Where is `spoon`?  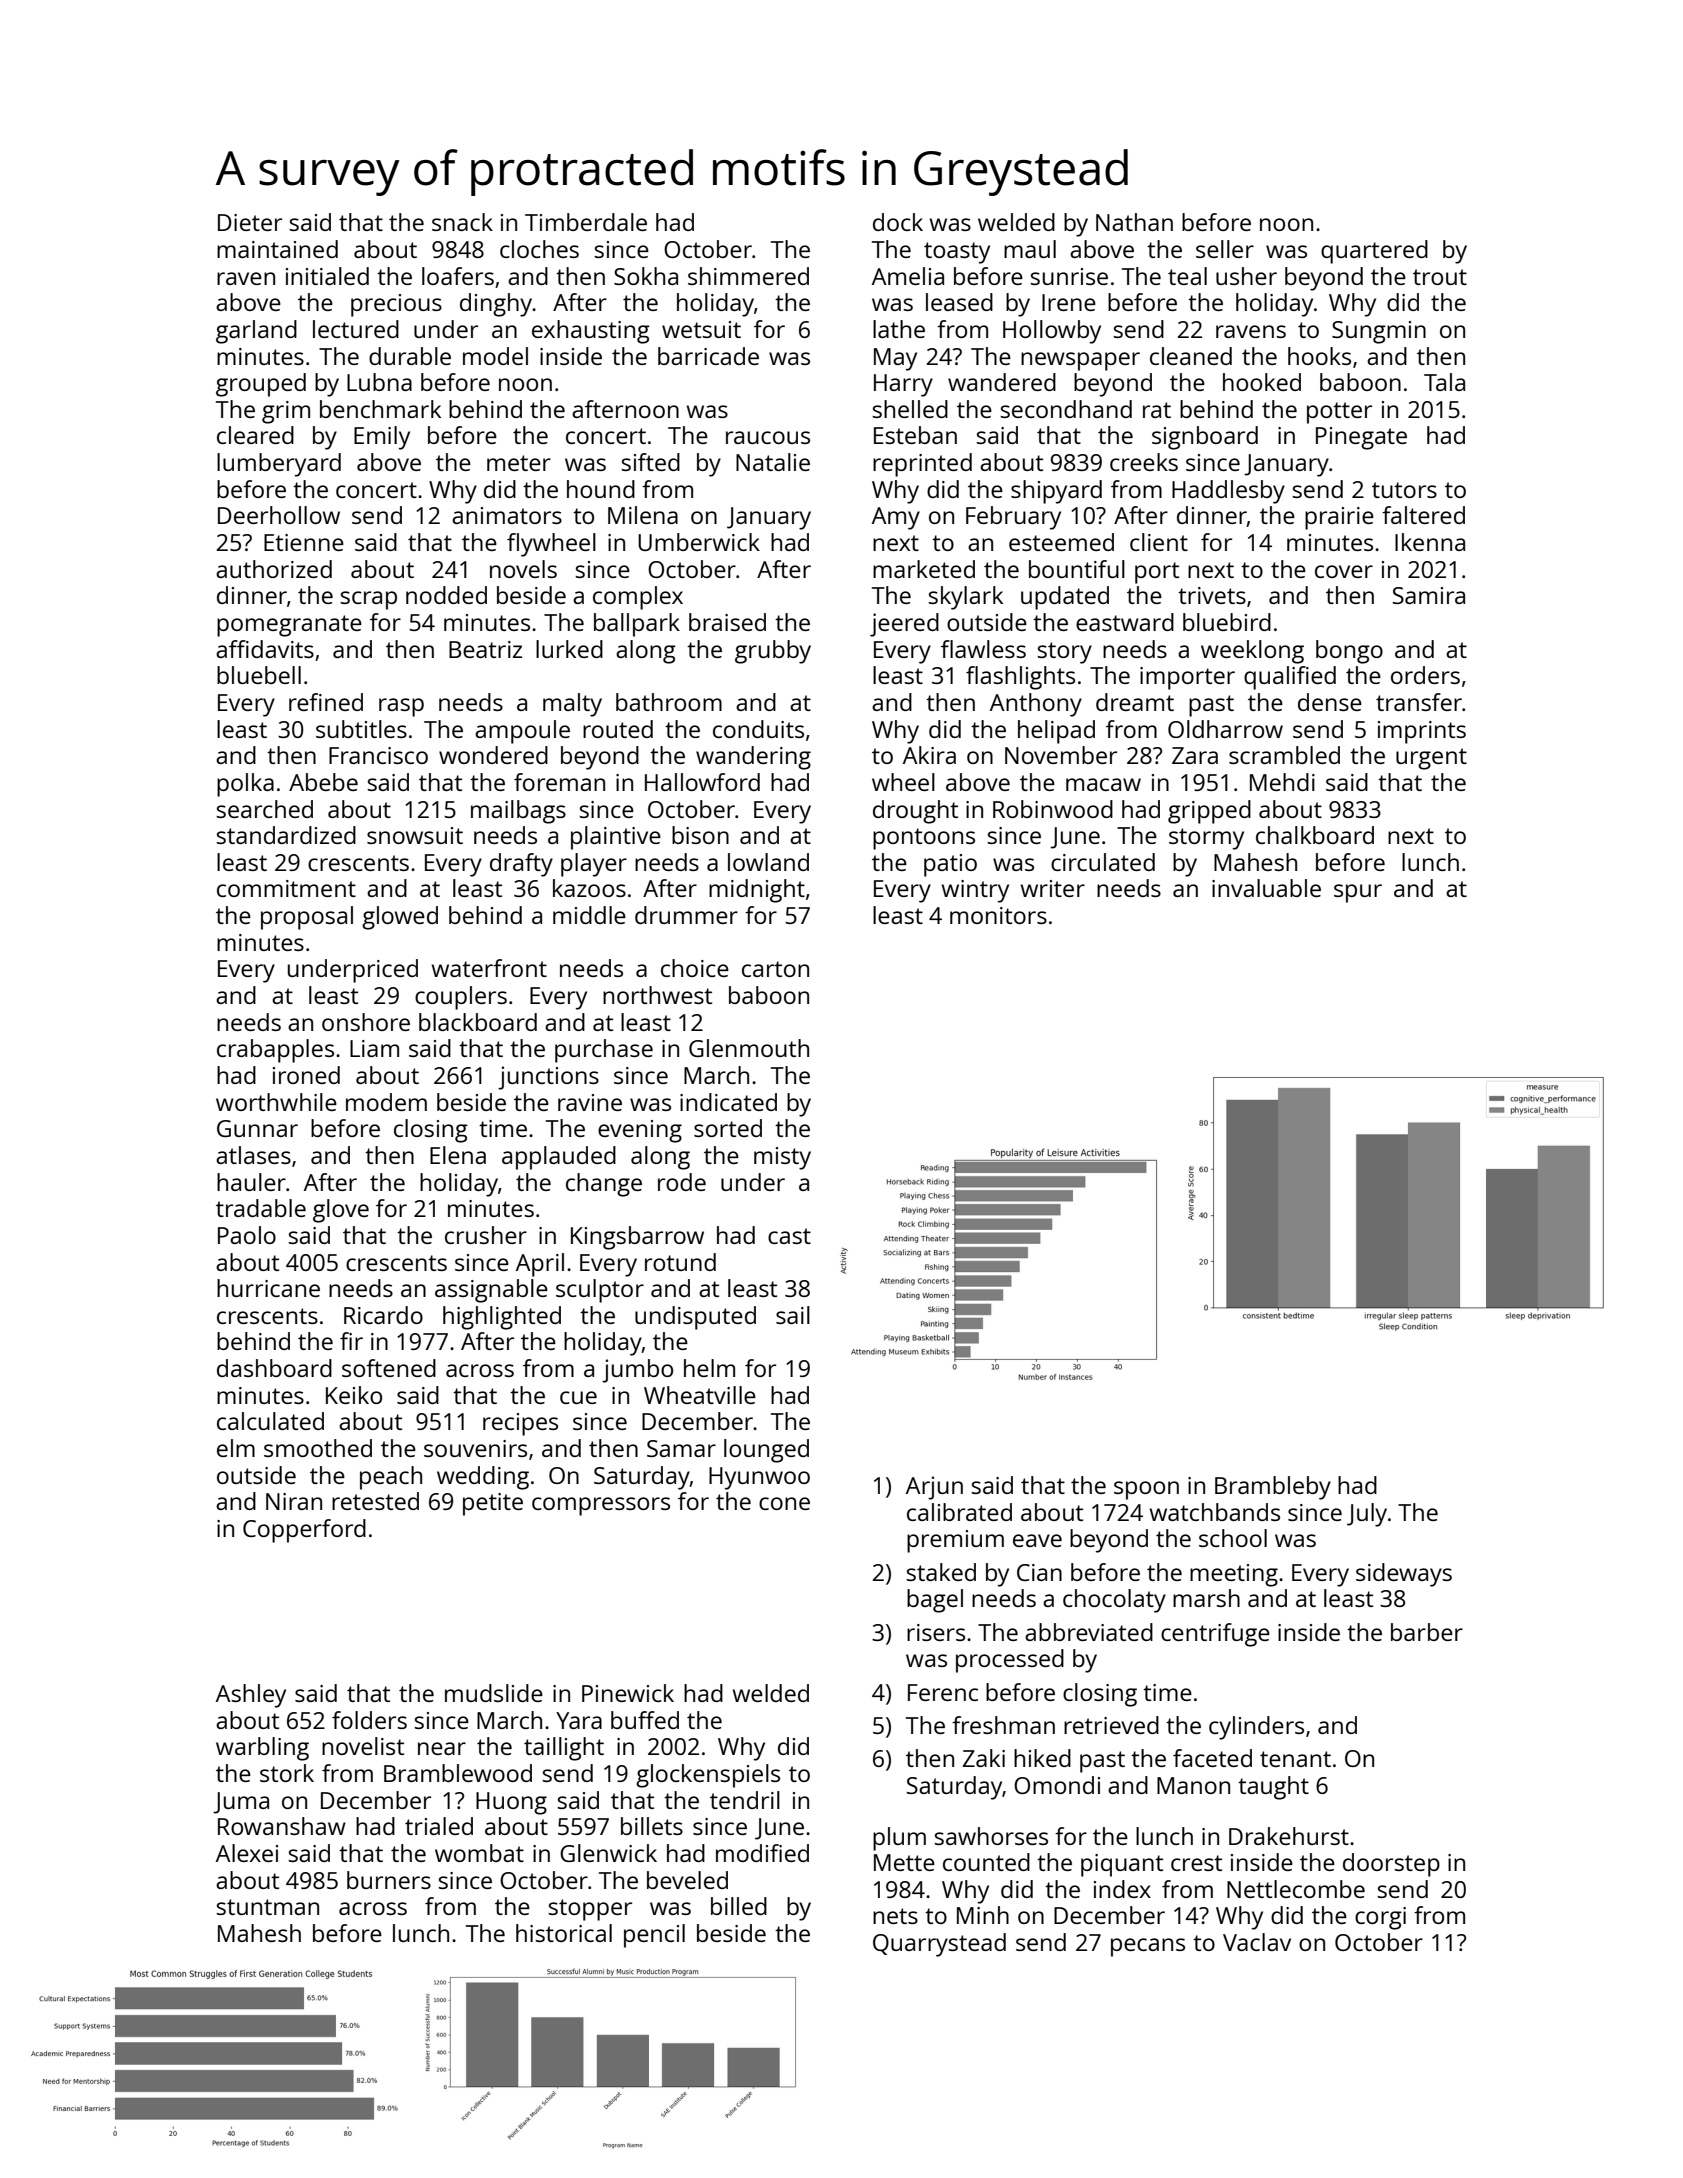 spoon is located at coordinates (1146, 1490).
